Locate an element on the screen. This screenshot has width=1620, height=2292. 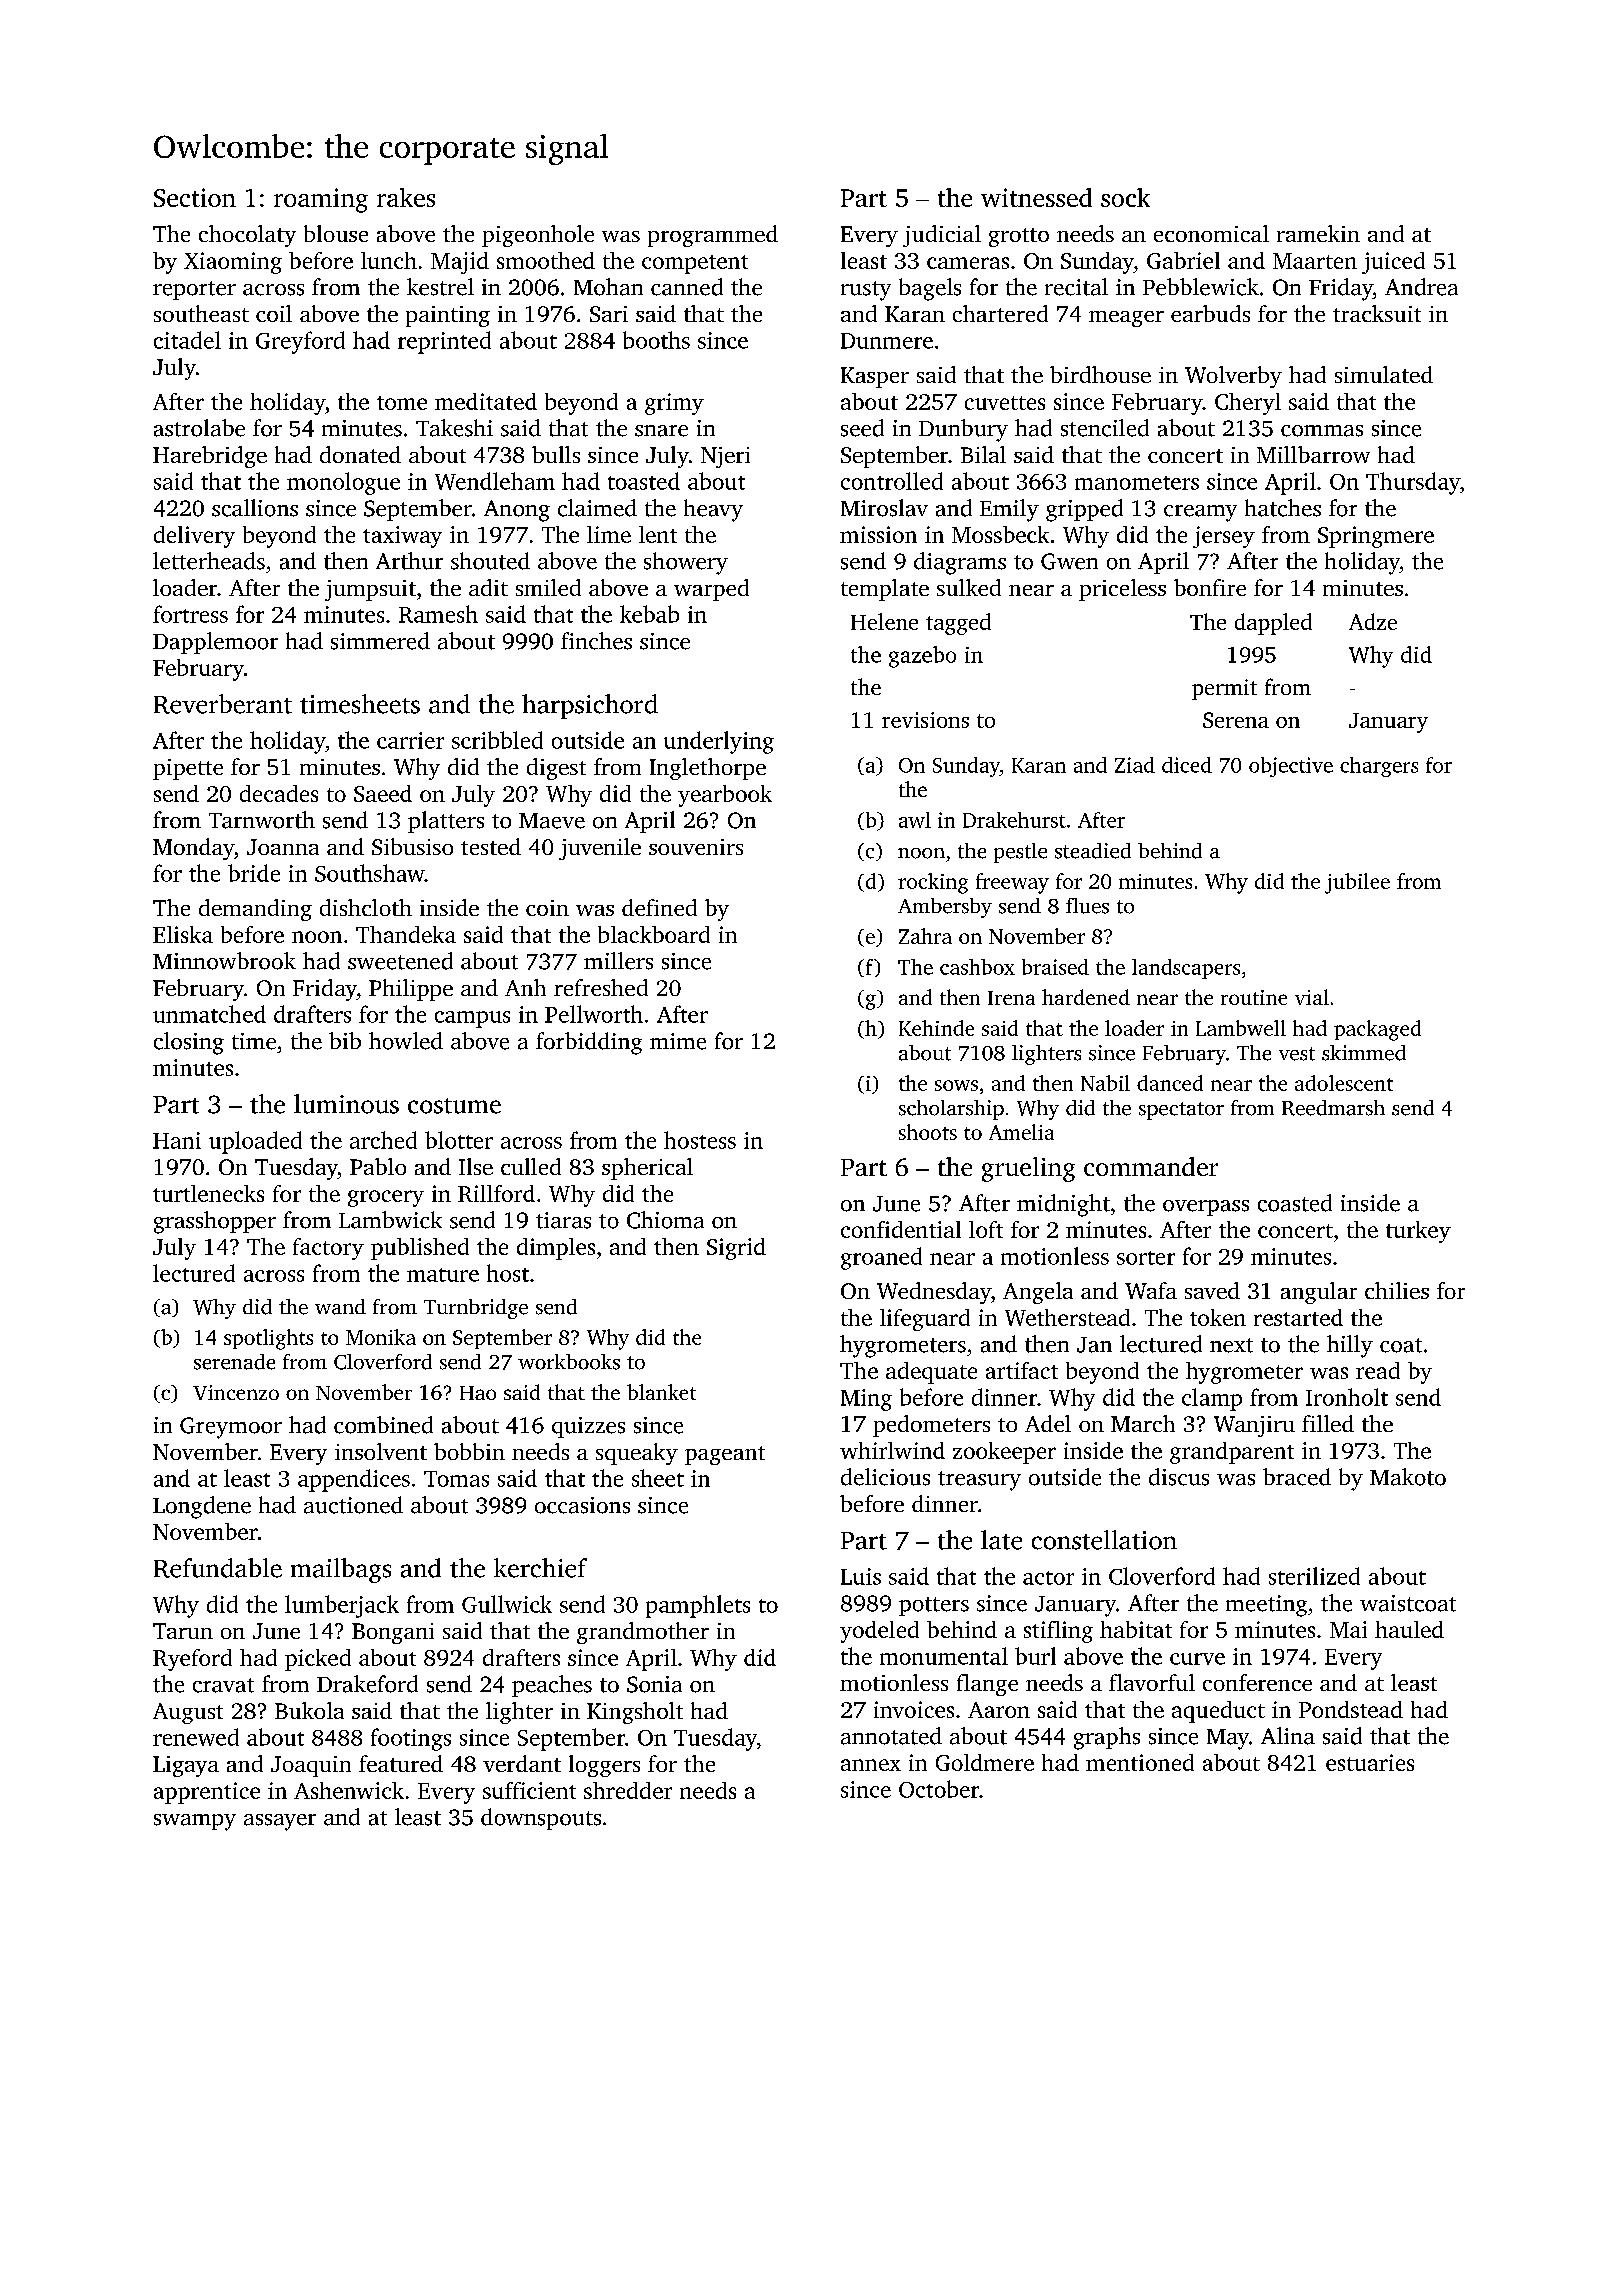
underlying is located at coordinates (719, 742).
